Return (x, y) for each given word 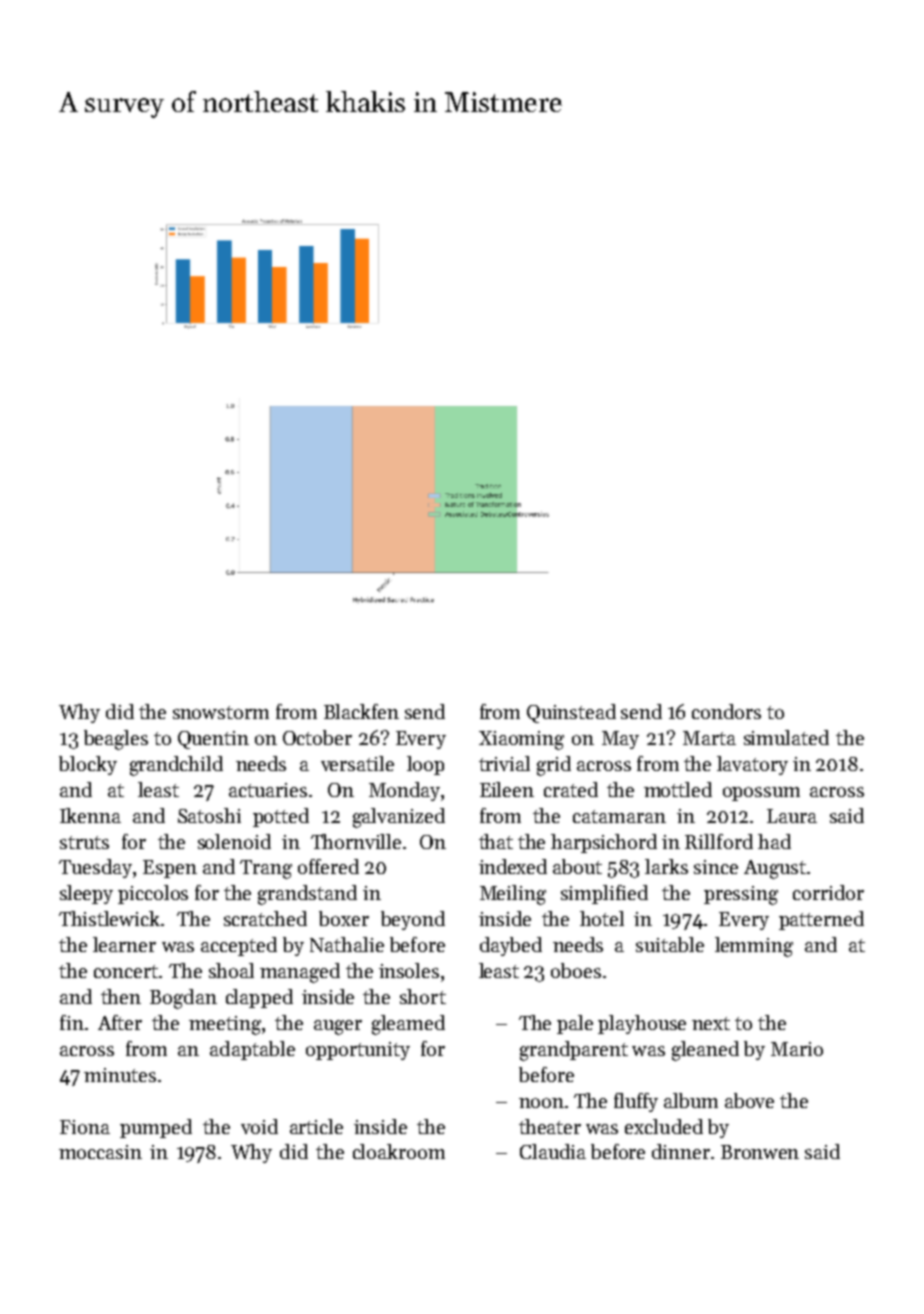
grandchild (176, 766)
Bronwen (760, 1152)
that (496, 841)
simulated (786, 737)
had (774, 841)
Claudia (553, 1151)
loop (425, 765)
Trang (266, 869)
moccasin (100, 1152)
